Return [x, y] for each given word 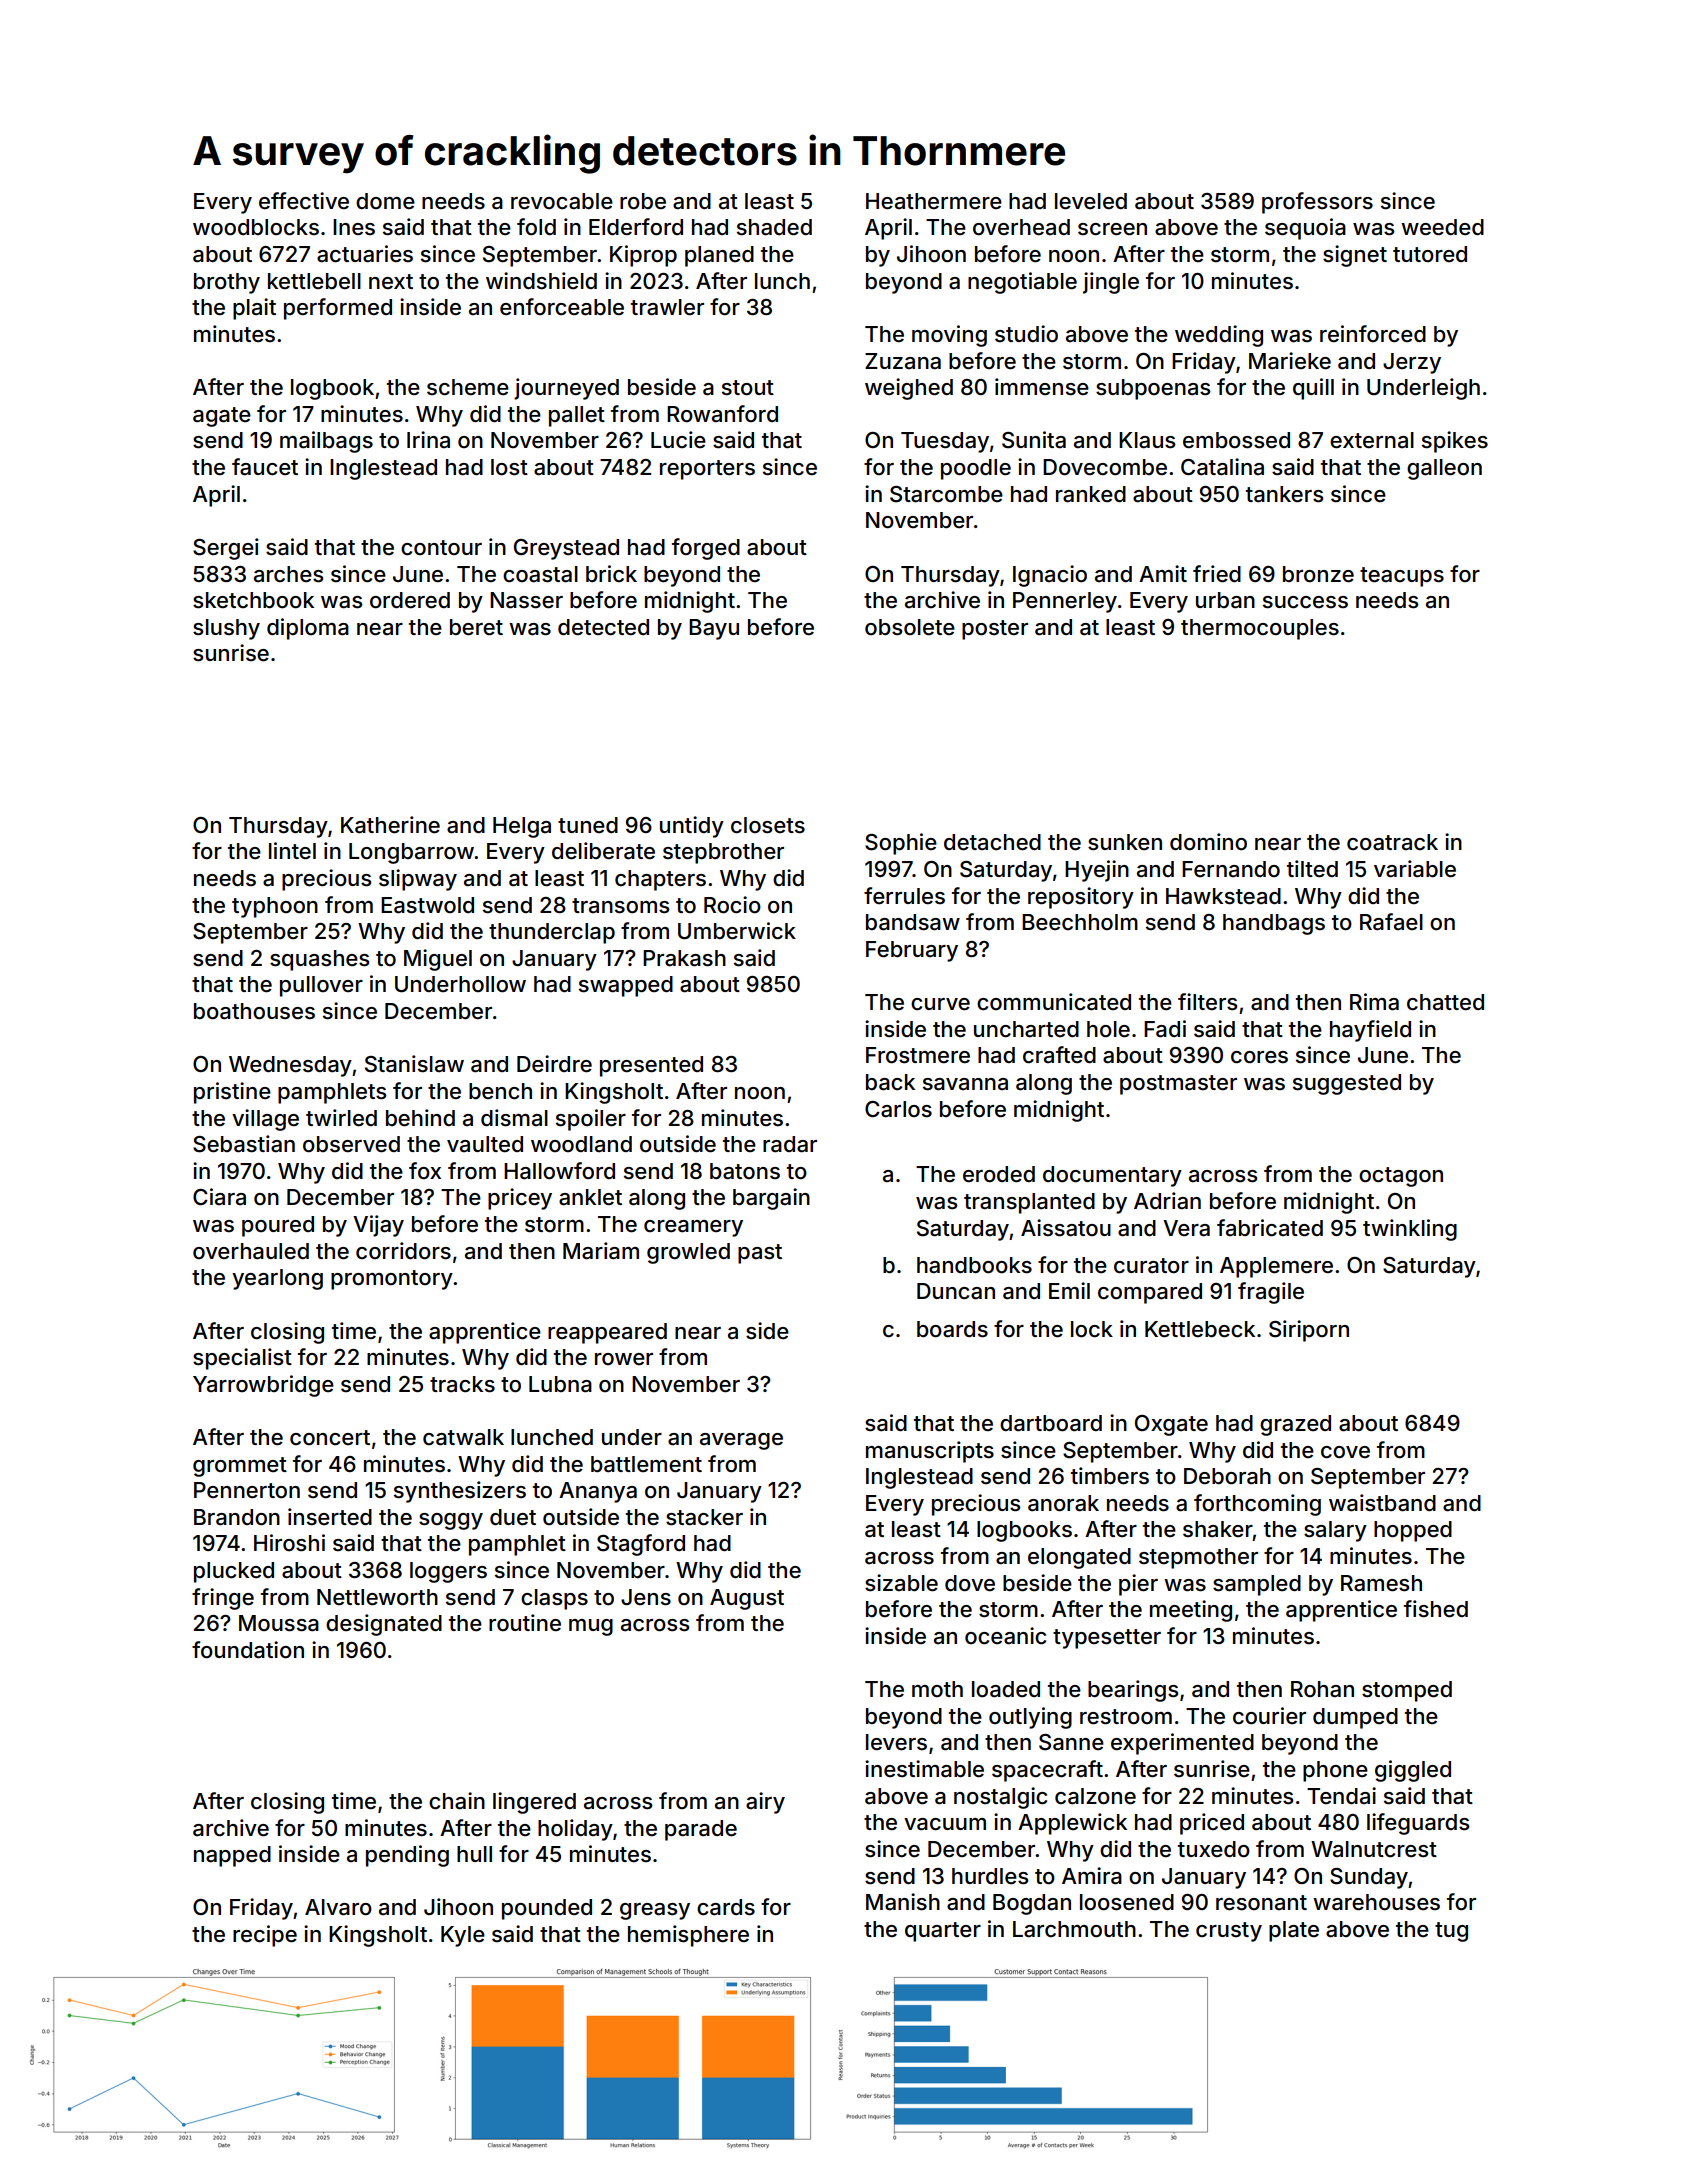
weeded [1442, 227]
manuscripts [930, 1452]
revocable [562, 201]
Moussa [279, 1623]
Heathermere [934, 201]
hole [1108, 1029]
